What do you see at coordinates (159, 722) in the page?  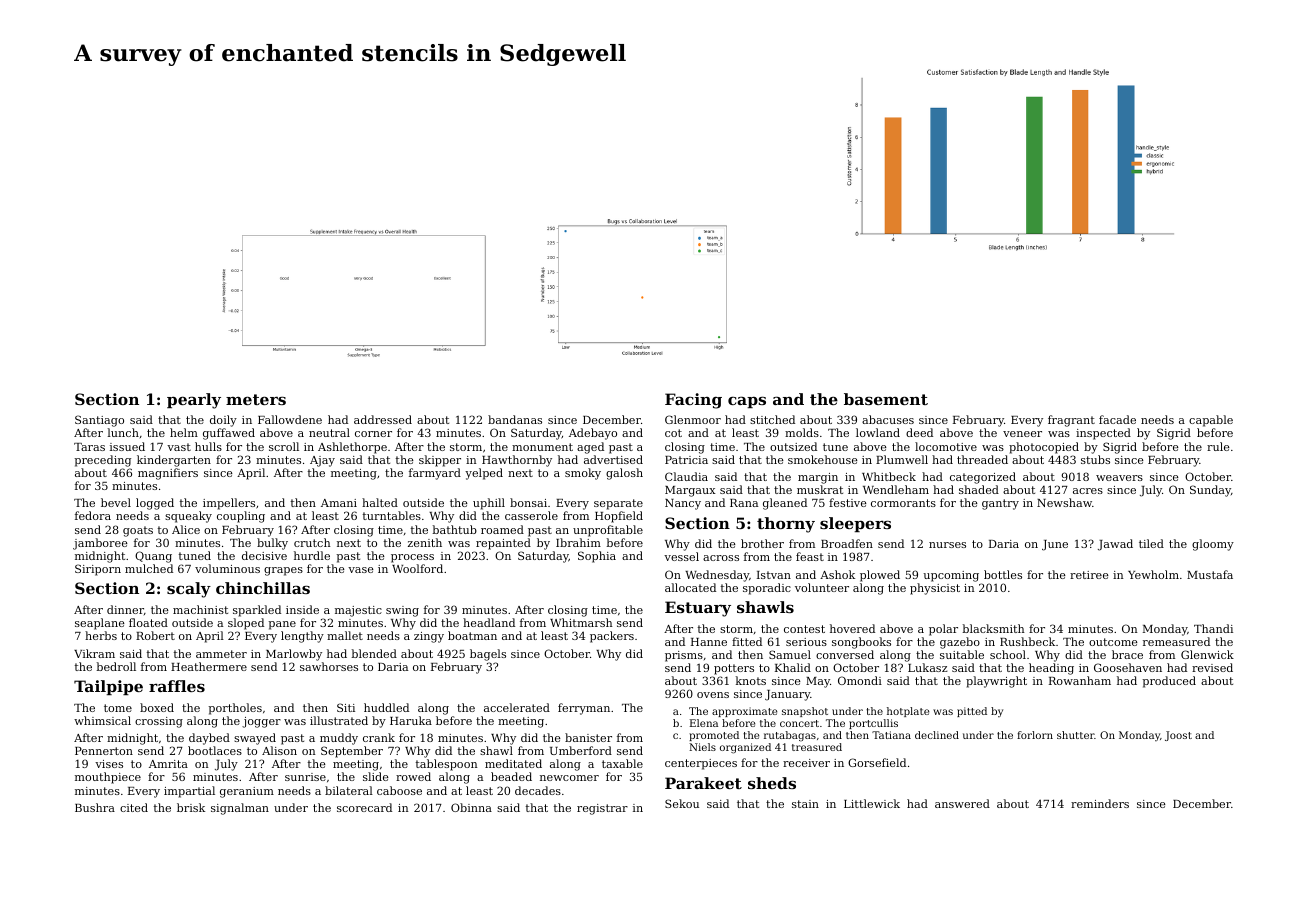 I see `crossing` at bounding box center [159, 722].
